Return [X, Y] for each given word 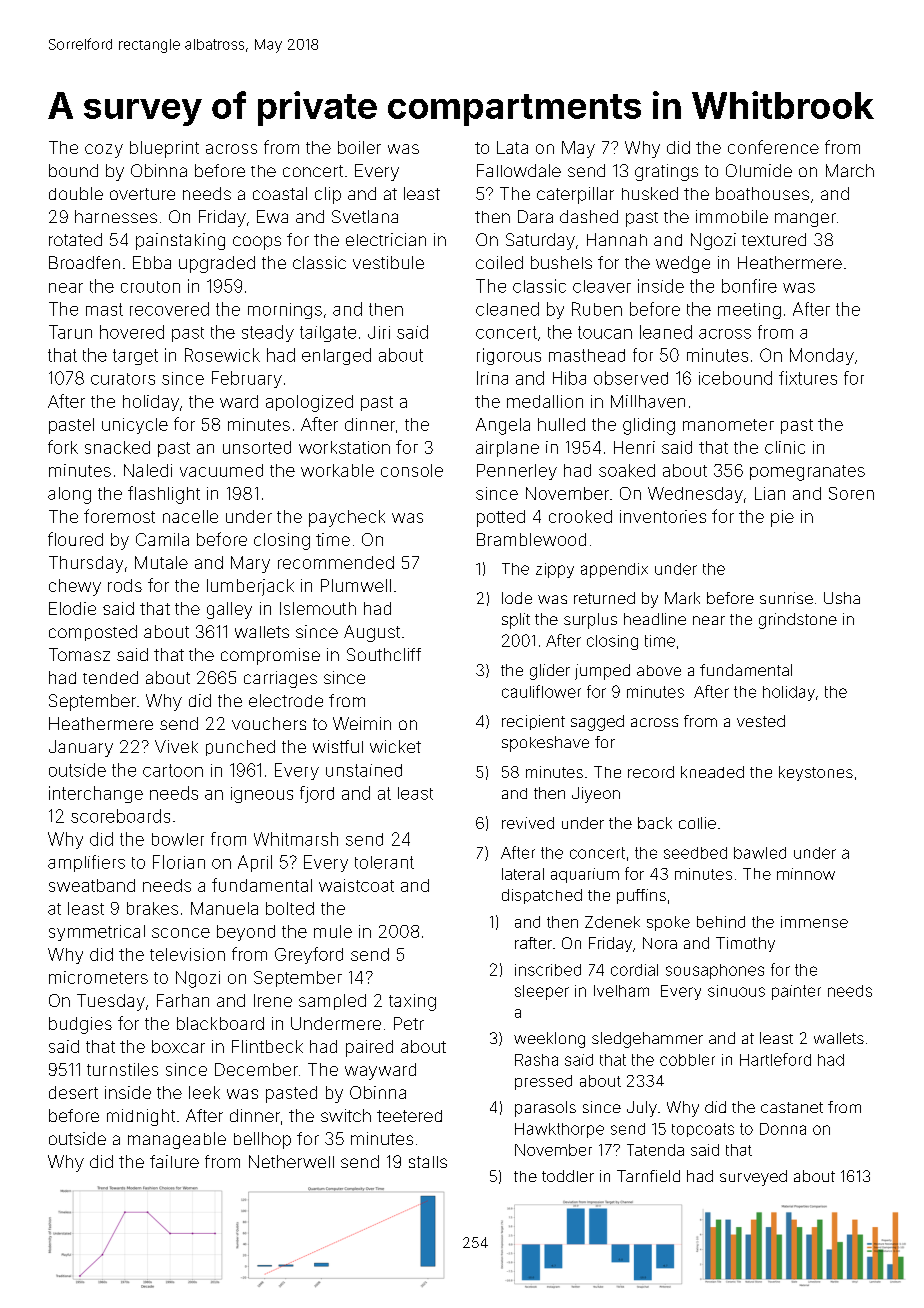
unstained [364, 770]
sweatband [92, 885]
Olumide [759, 170]
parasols [545, 1109]
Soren [851, 493]
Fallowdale [519, 170]
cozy [104, 151]
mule [333, 931]
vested [761, 721]
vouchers [269, 723]
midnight [141, 1117]
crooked [580, 516]
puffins [641, 896]
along [69, 495]
